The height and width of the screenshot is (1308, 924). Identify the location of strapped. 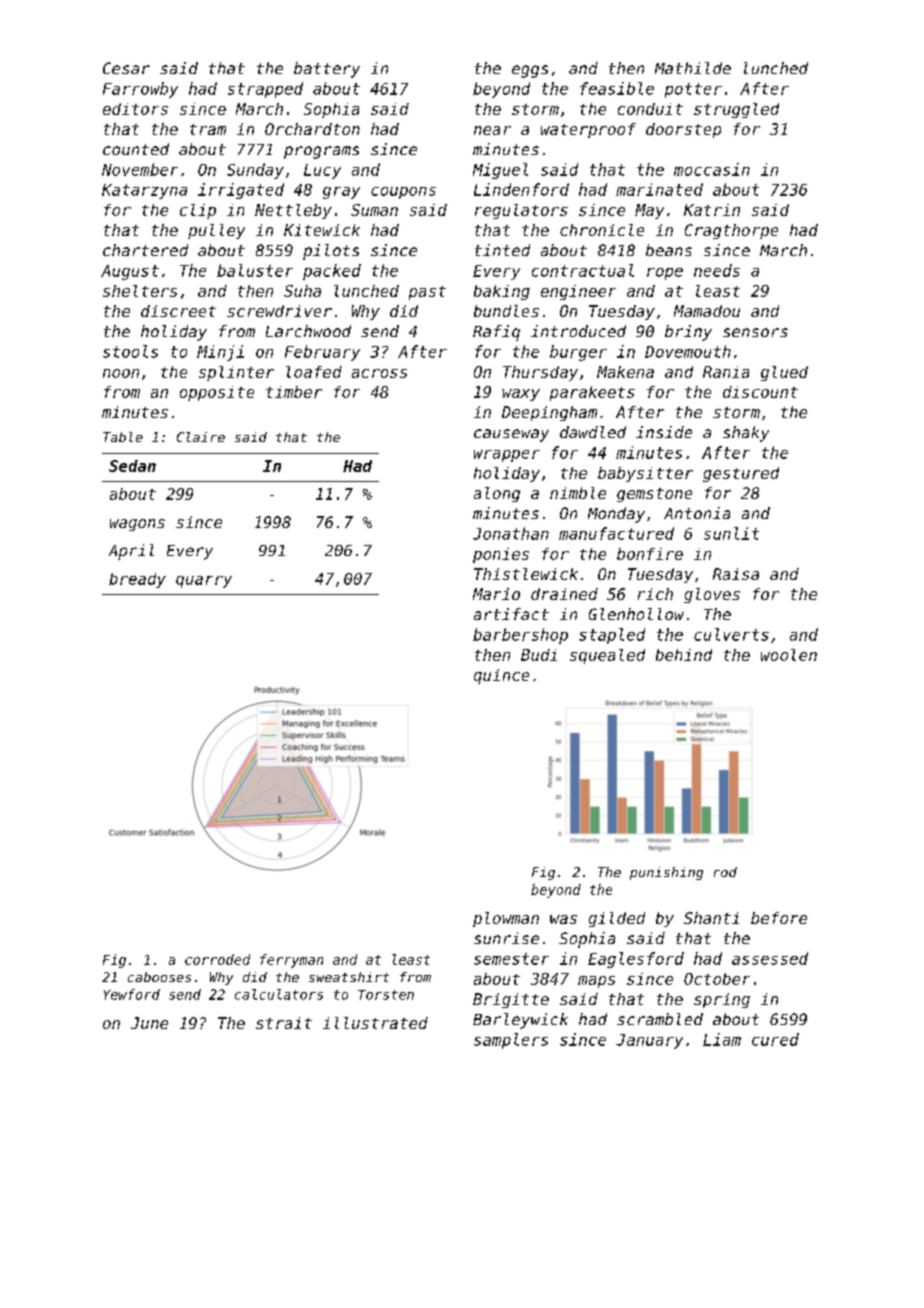
(265, 90).
